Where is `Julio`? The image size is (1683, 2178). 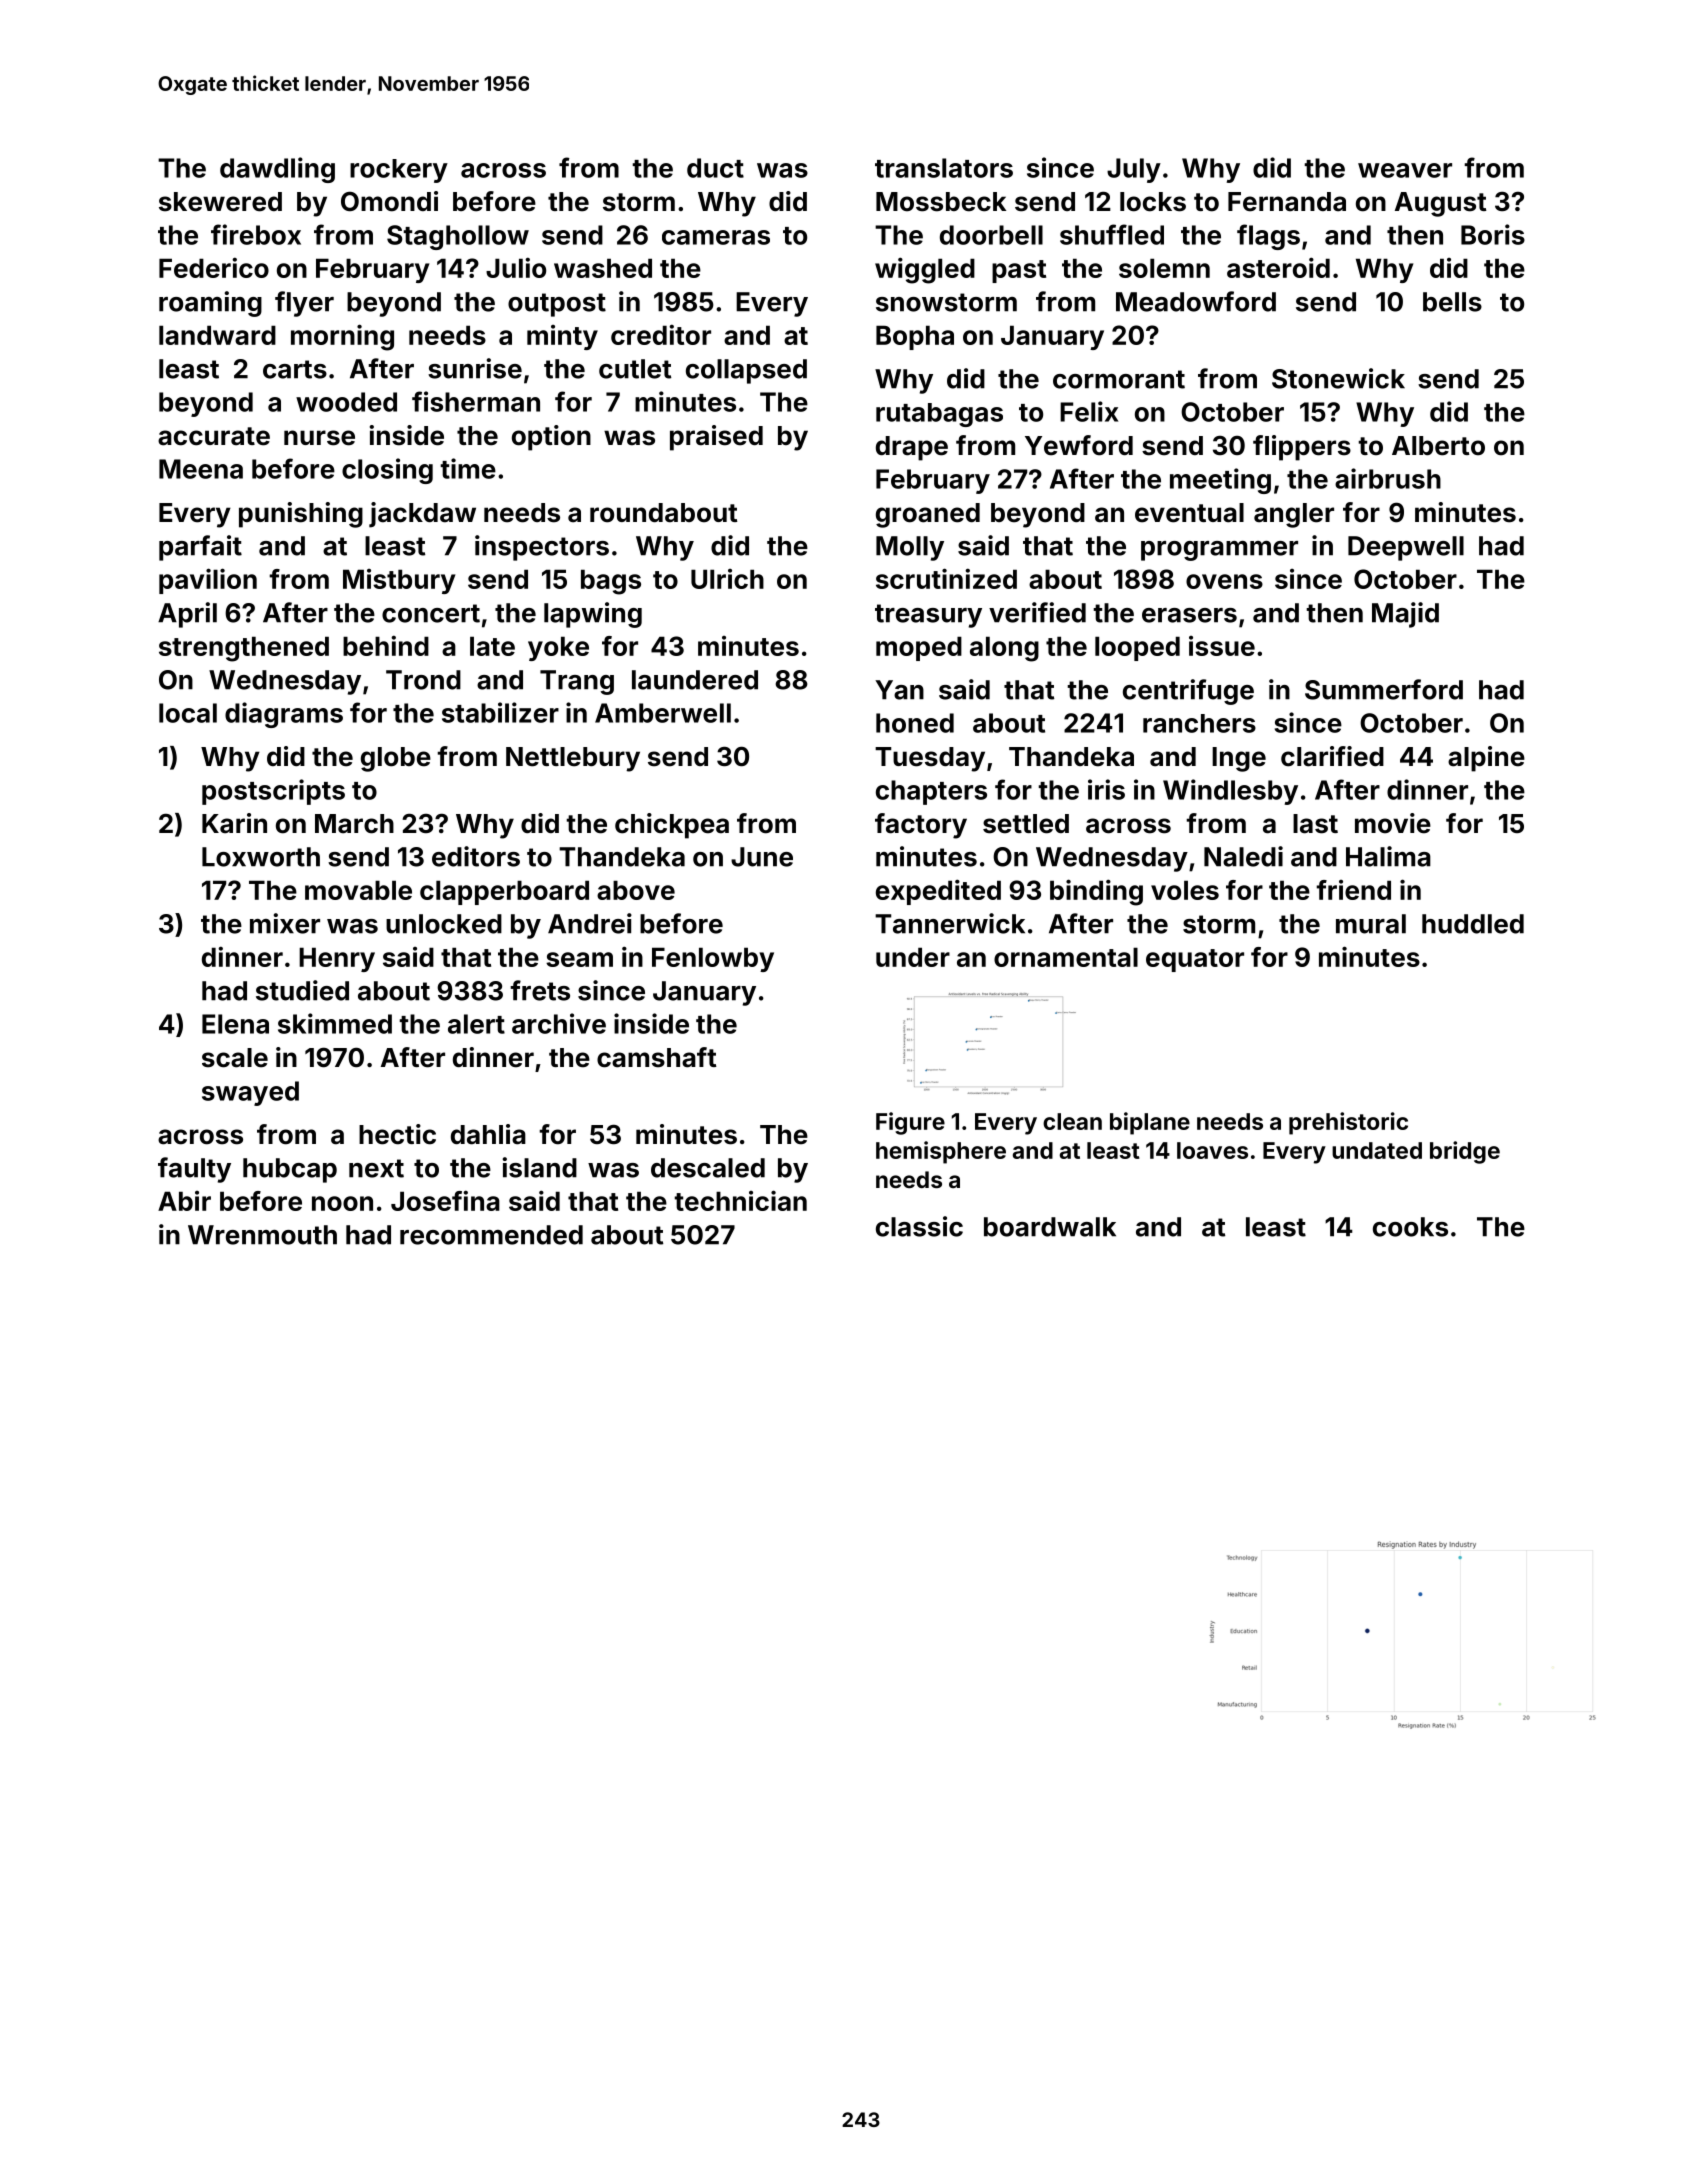
Julio is located at coordinates (516, 267).
